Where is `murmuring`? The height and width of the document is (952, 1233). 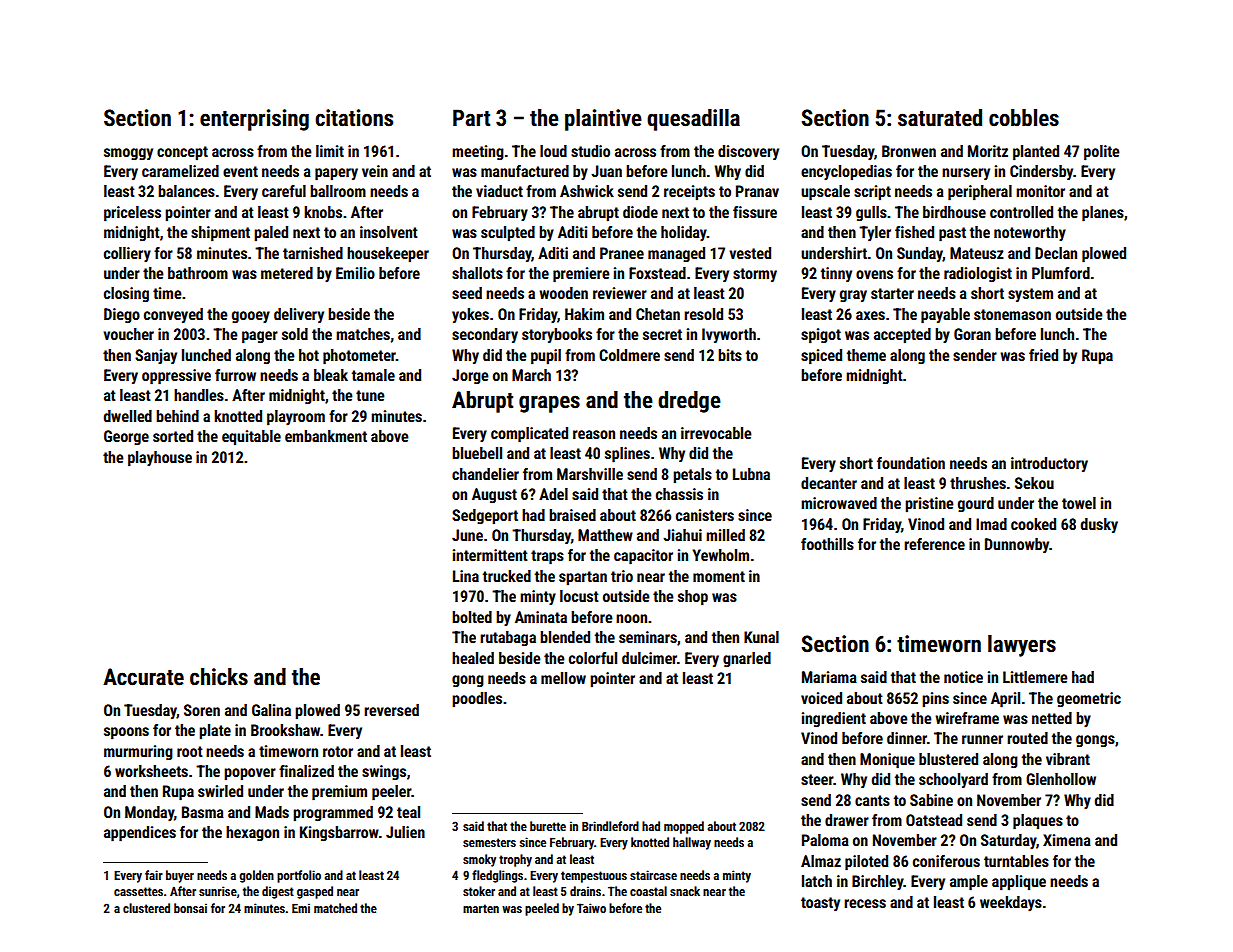
murmuring is located at coordinates (138, 752).
